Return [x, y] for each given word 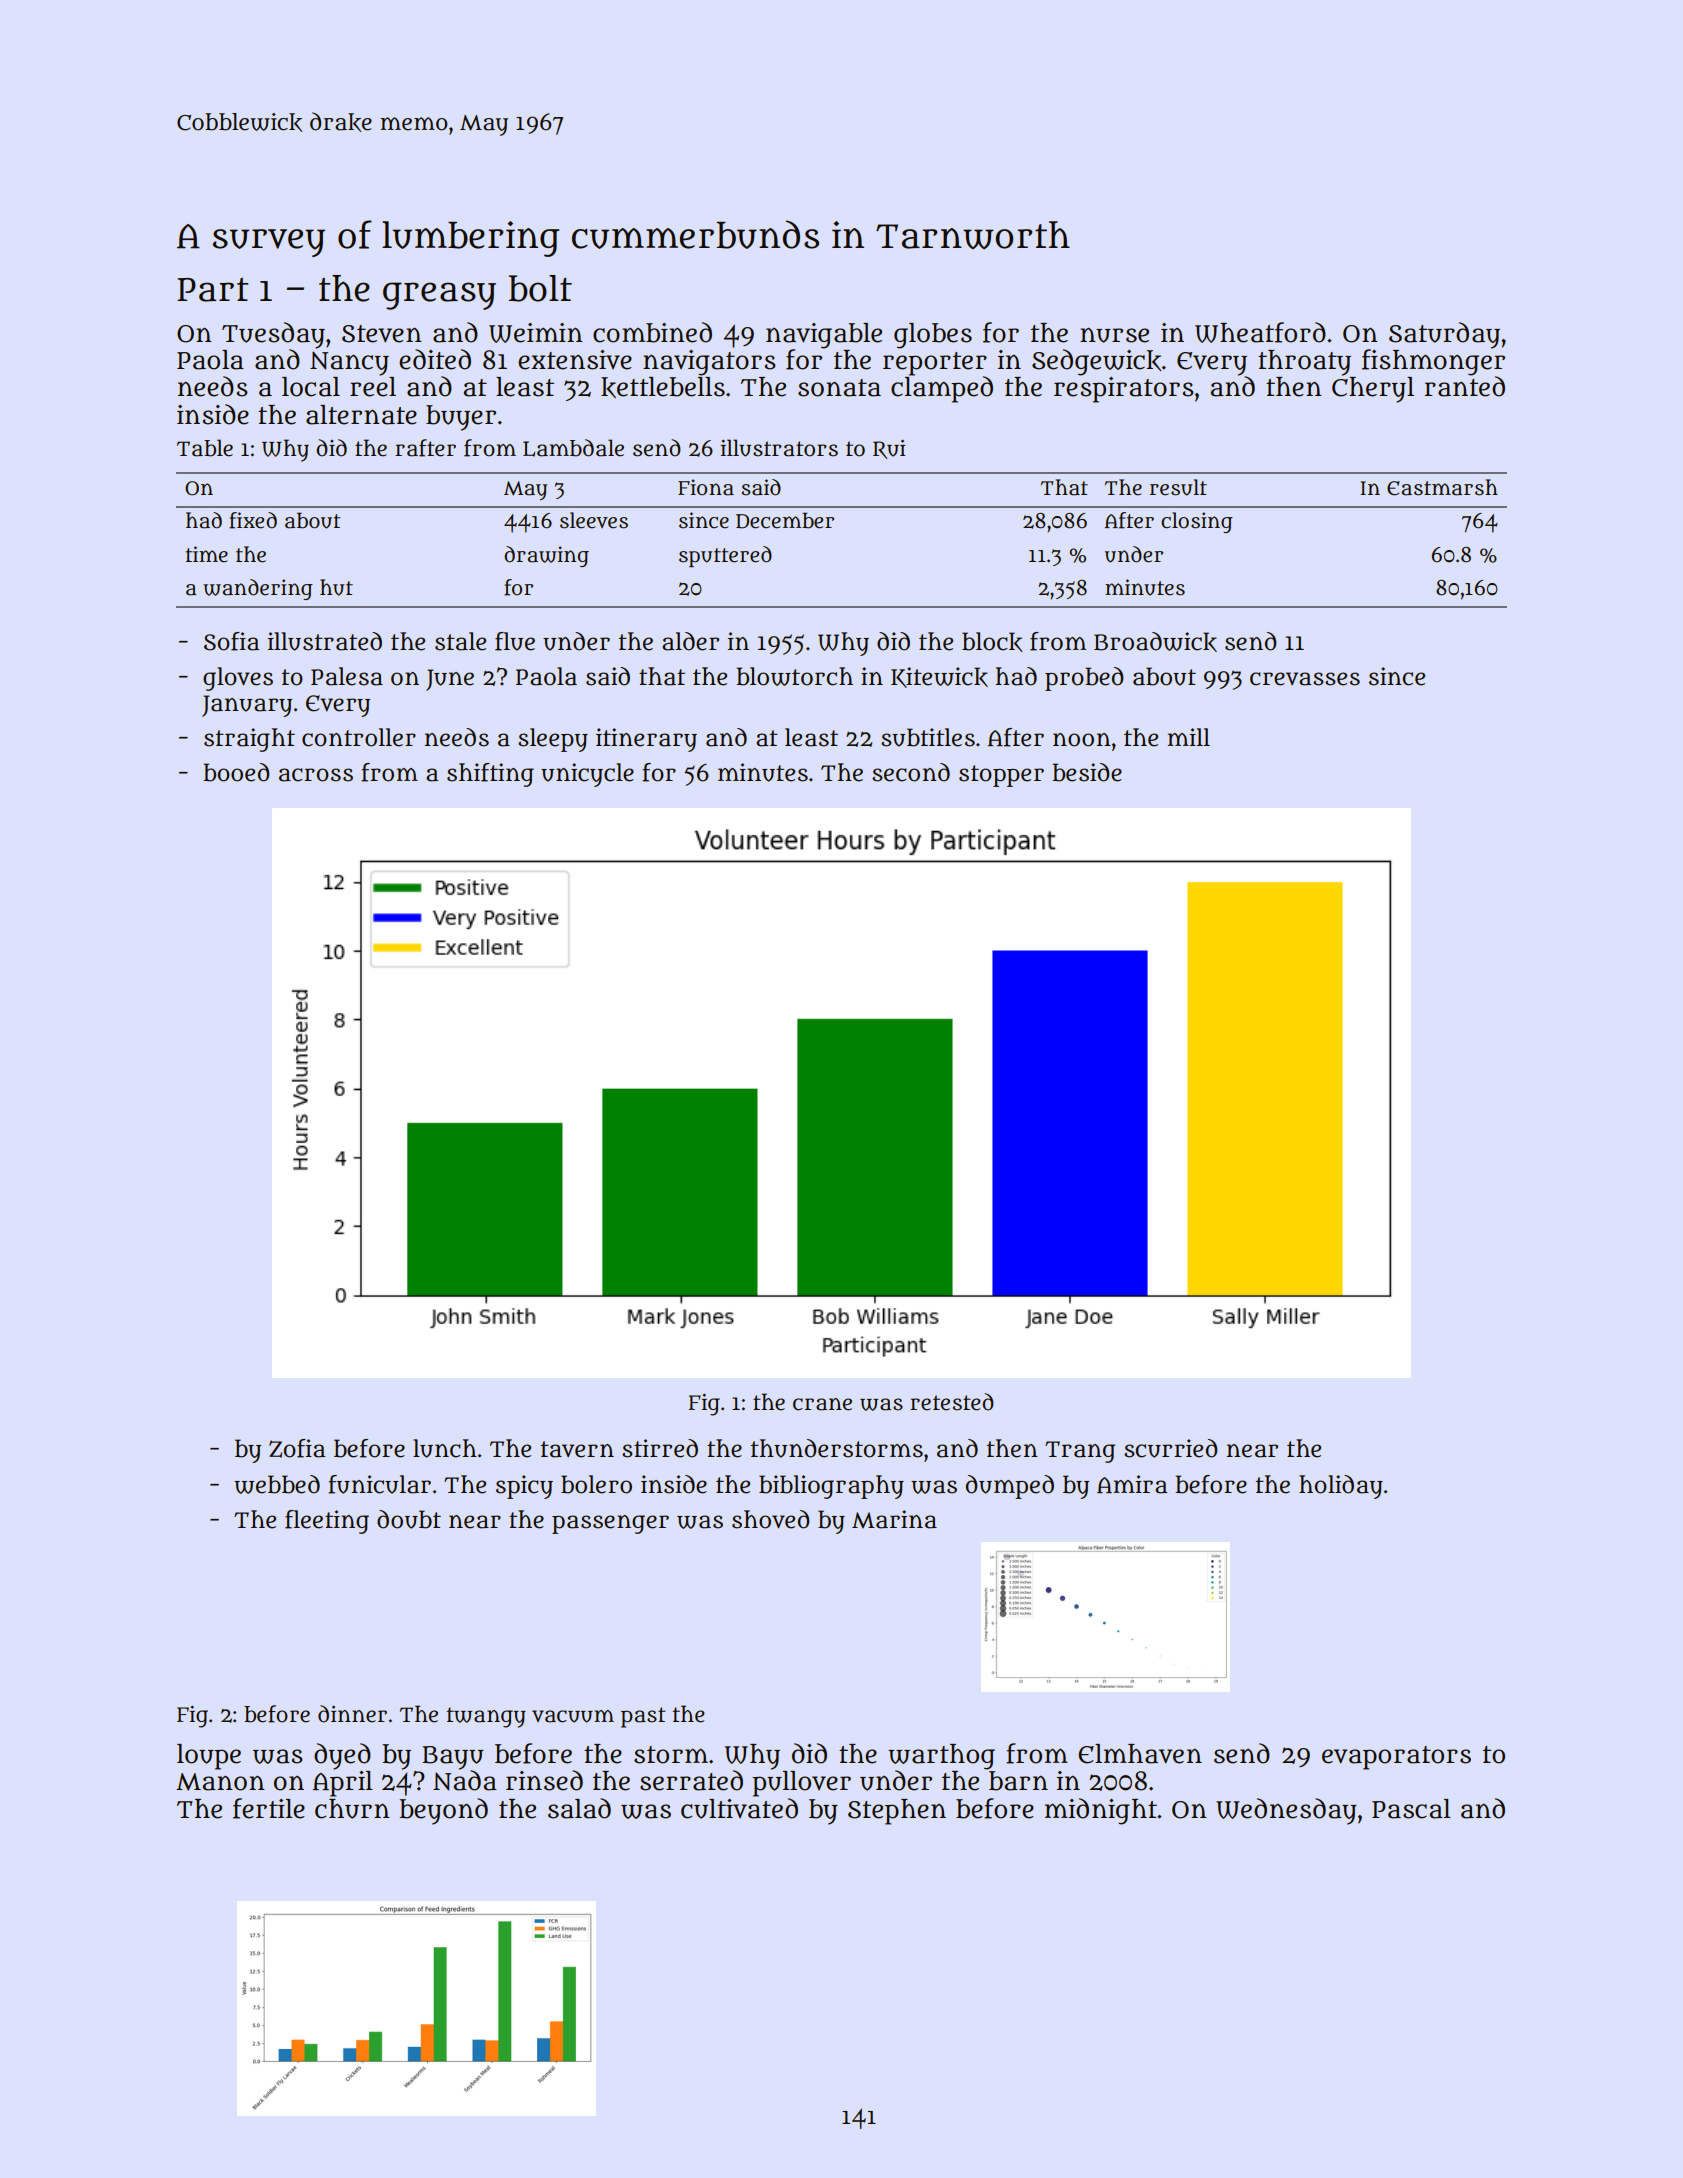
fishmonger [1433, 362]
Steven [382, 334]
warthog [941, 1757]
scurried [1170, 1448]
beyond [443, 1811]
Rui [889, 449]
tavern [577, 1449]
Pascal [1411, 1809]
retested [952, 1402]
